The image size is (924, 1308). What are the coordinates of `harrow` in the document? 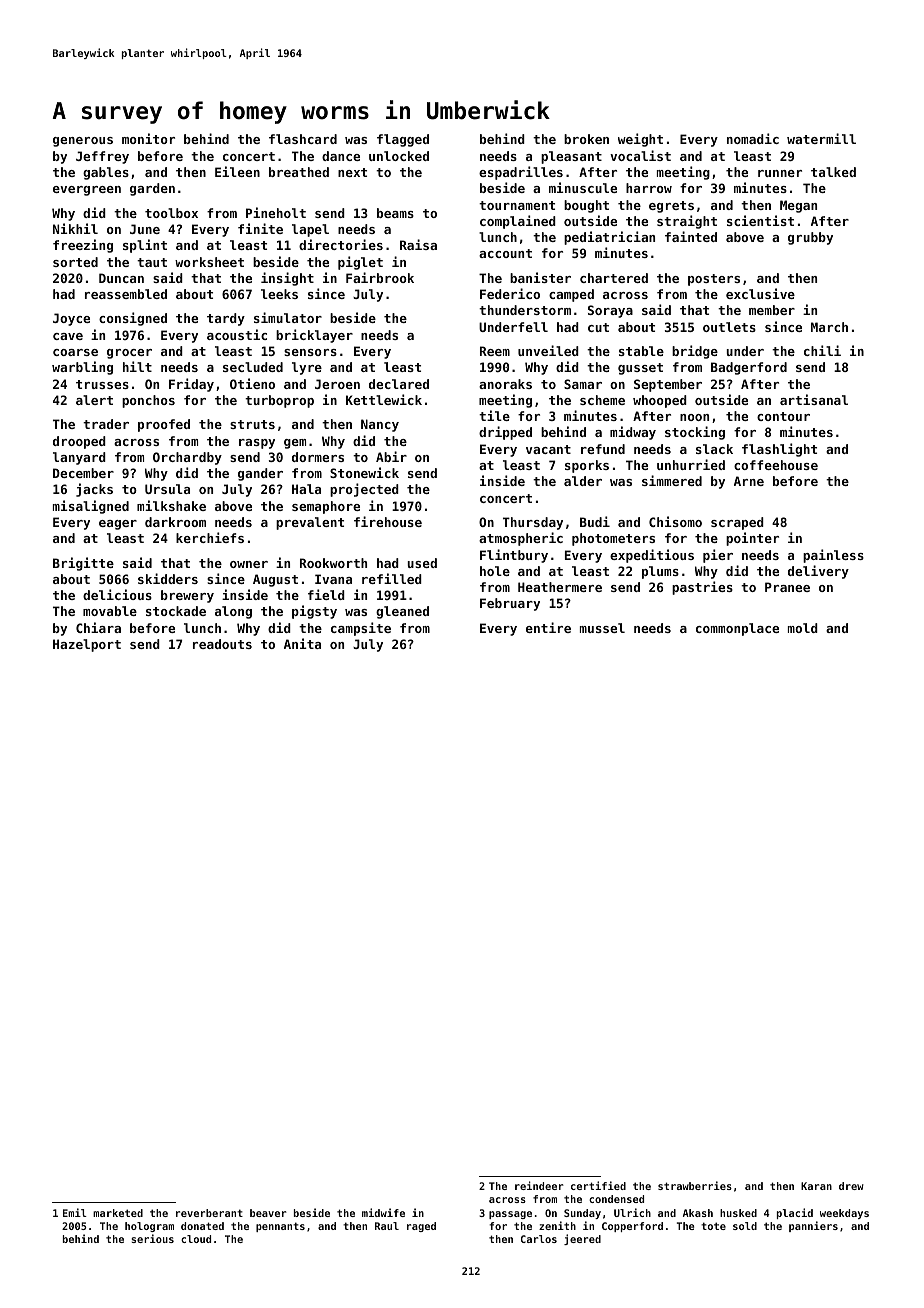 It's located at (649, 188).
